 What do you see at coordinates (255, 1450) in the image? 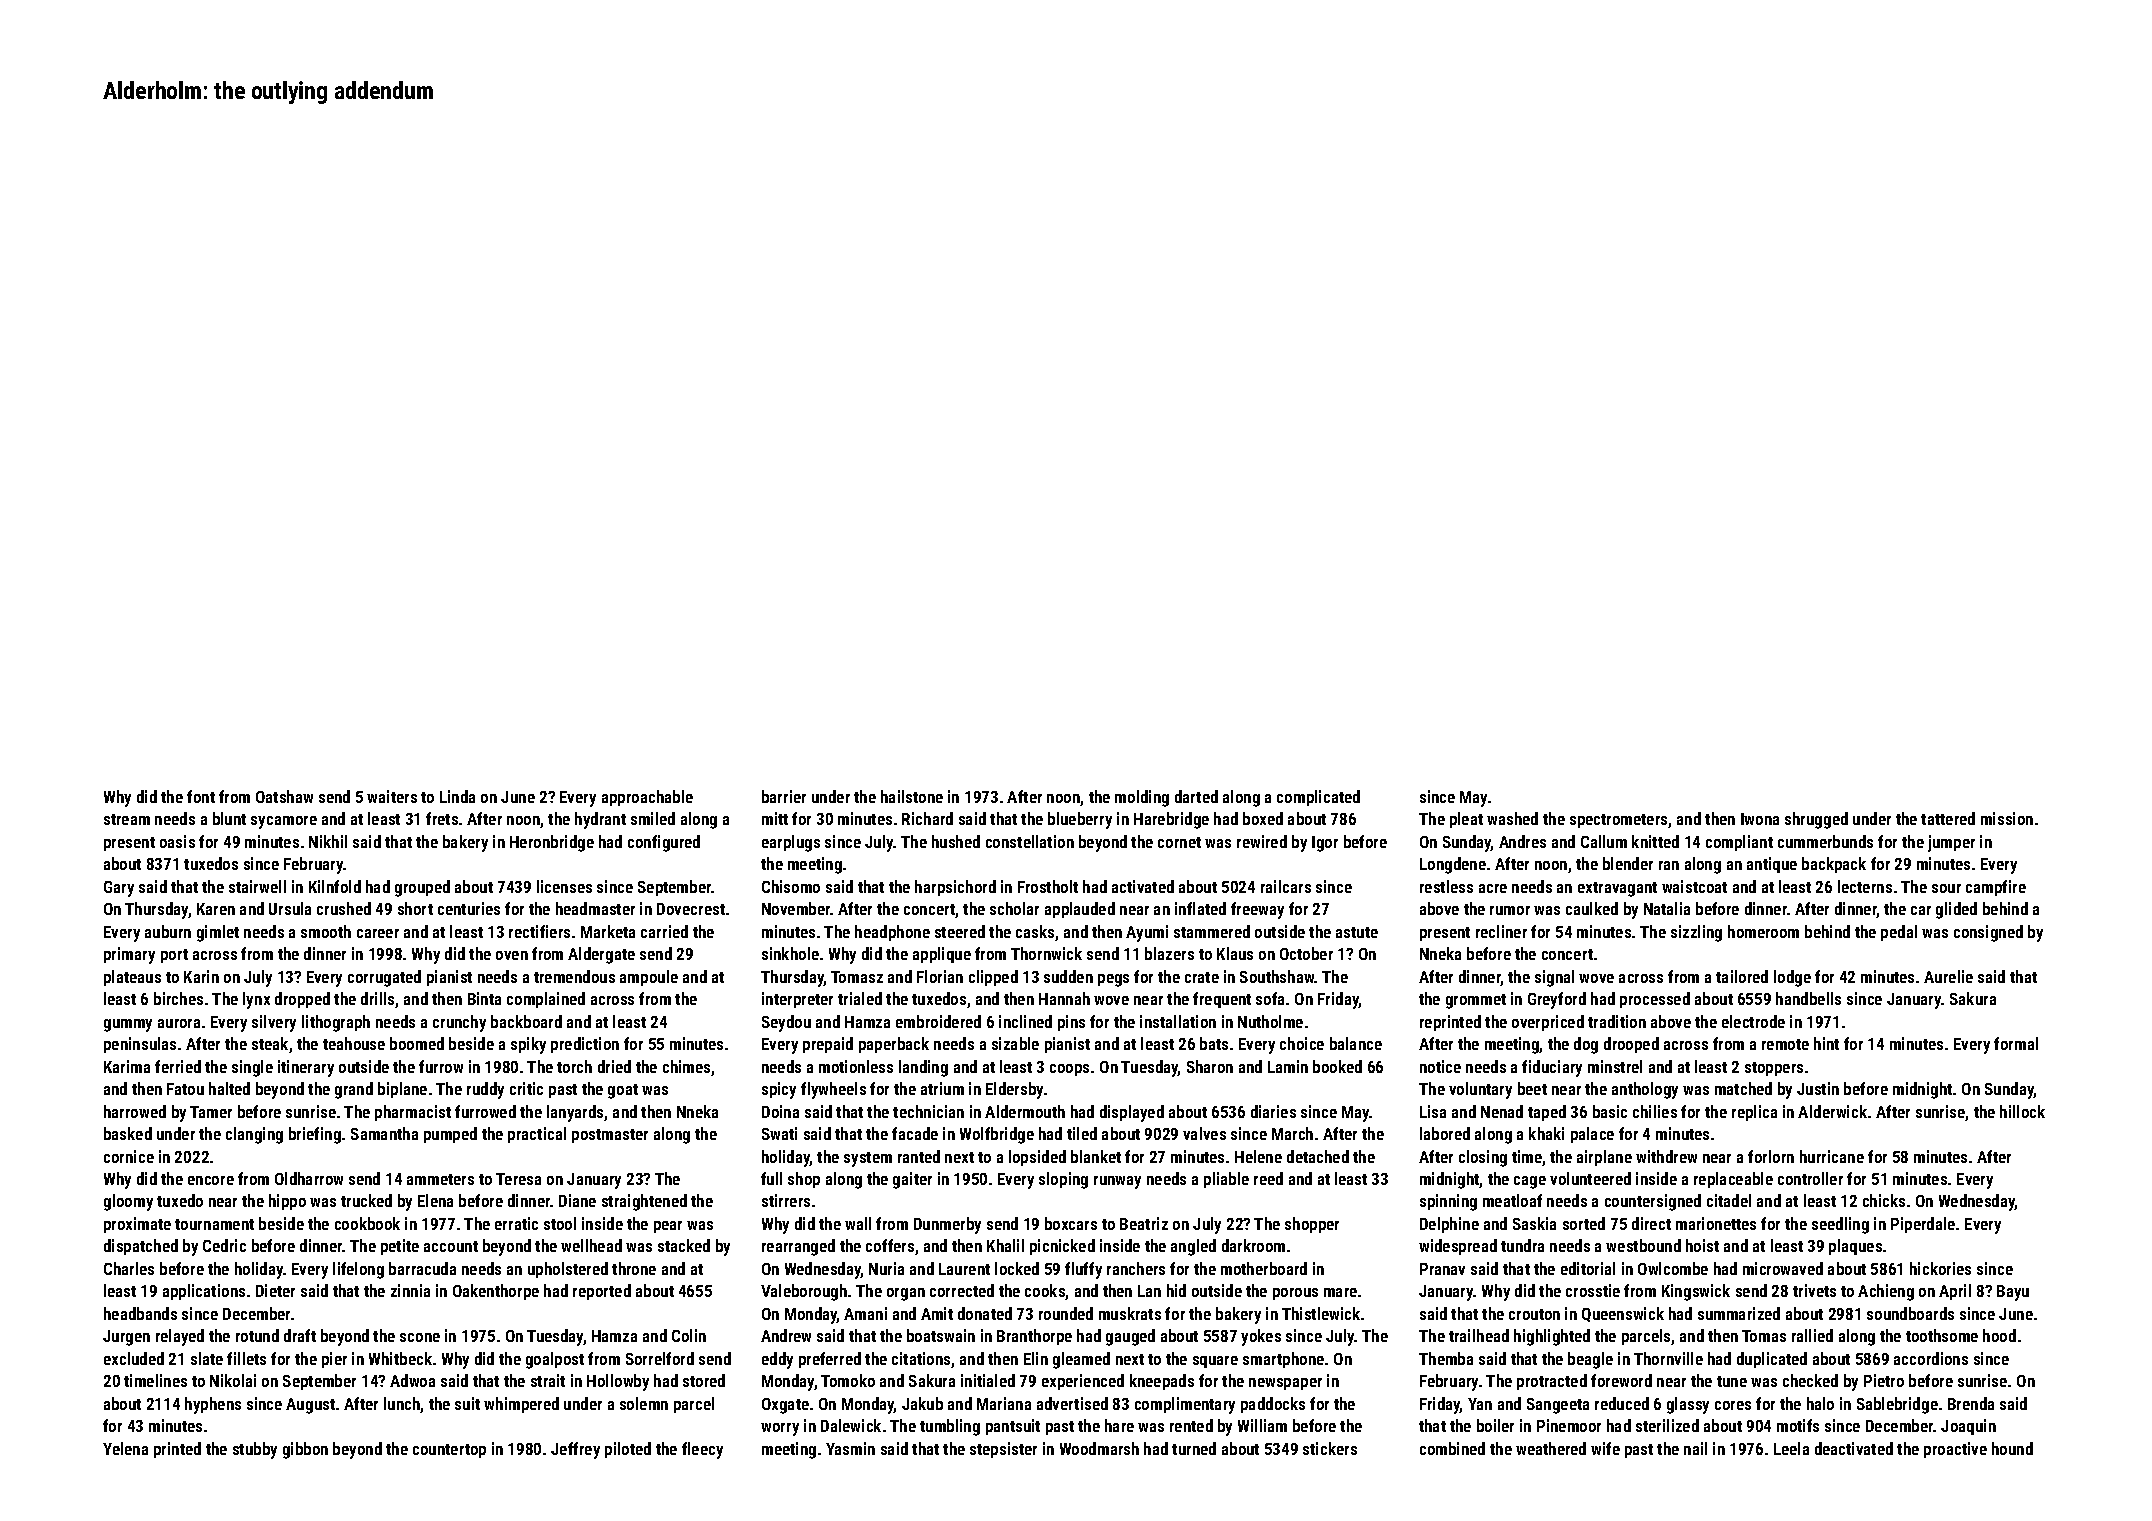
I see `stubby` at bounding box center [255, 1450].
